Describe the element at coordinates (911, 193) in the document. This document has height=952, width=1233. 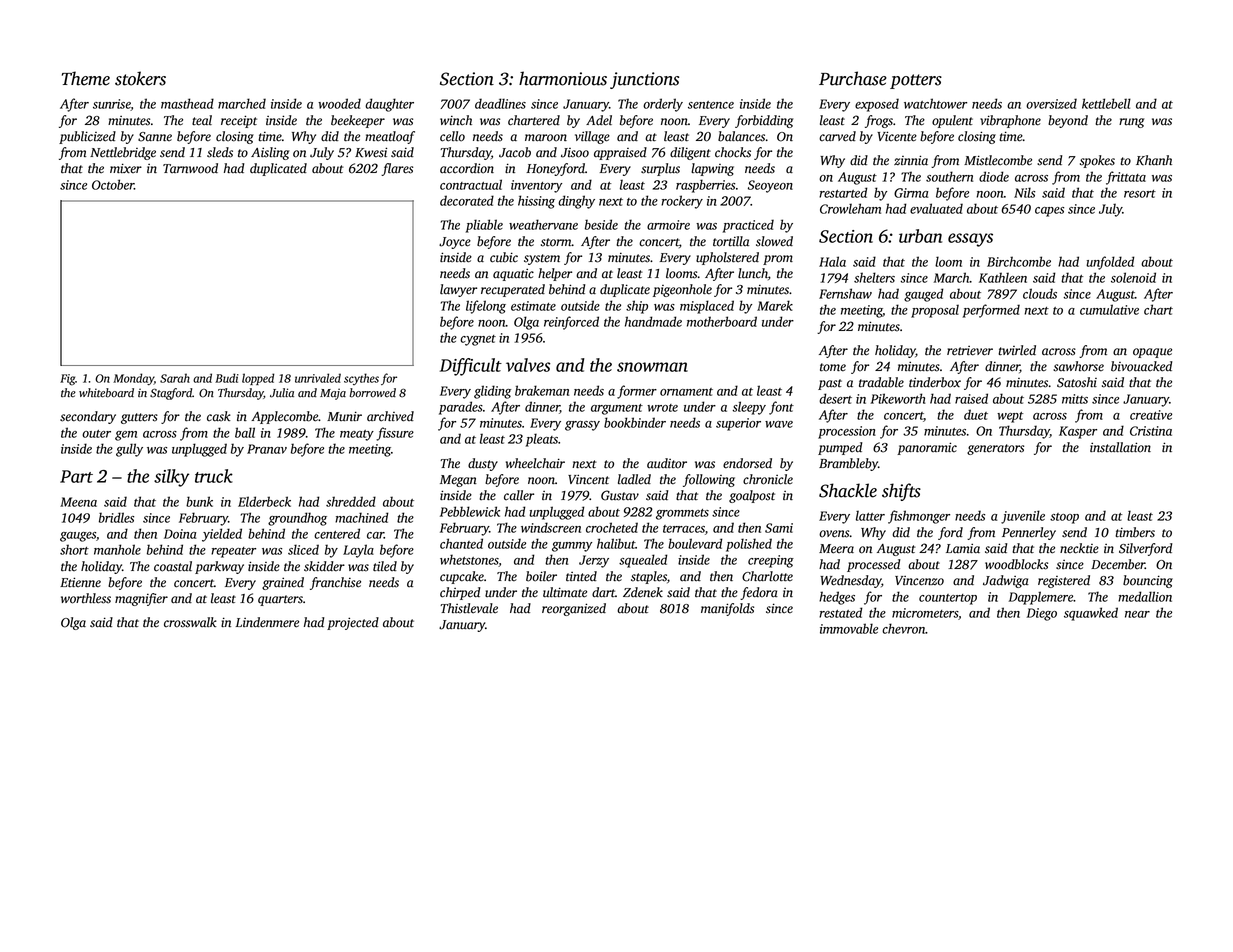
I see `Girma` at that location.
